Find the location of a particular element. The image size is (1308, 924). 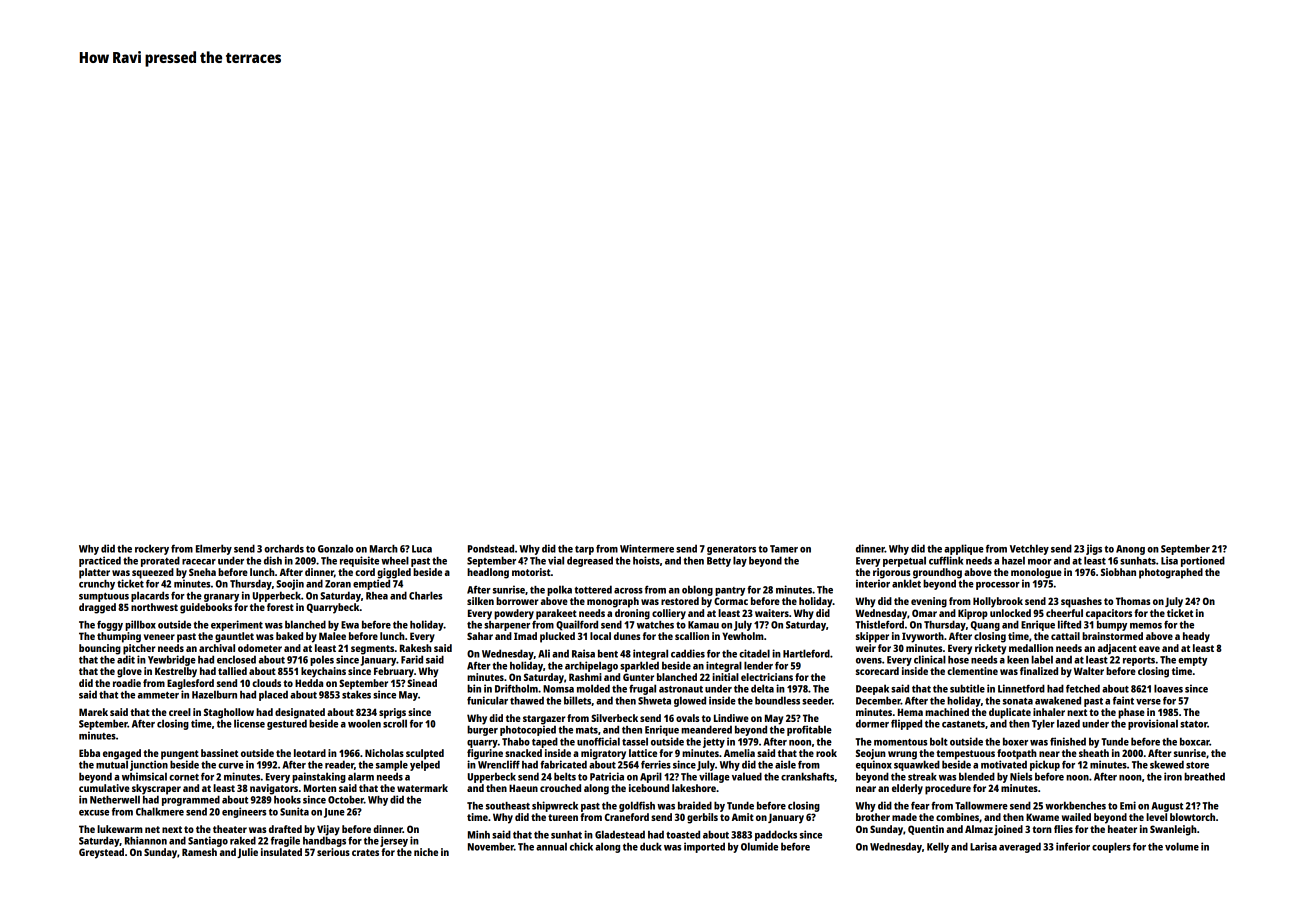

Elmerby is located at coordinates (214, 549).
